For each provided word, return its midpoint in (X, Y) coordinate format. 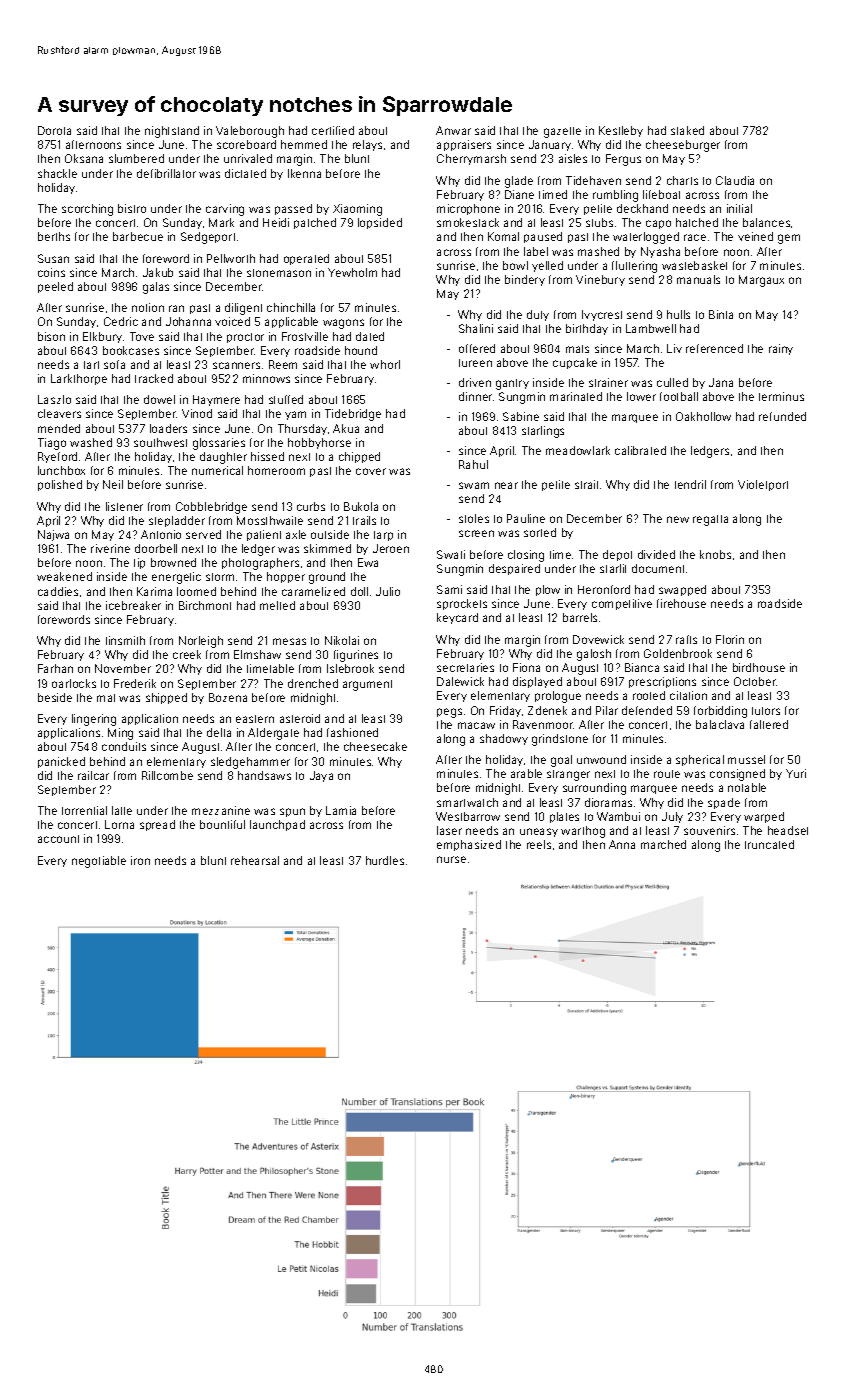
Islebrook (350, 668)
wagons (343, 324)
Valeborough (250, 132)
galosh (594, 655)
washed (91, 442)
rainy (781, 349)
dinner (475, 396)
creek (187, 654)
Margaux (761, 281)
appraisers (464, 145)
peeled (55, 287)
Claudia (735, 180)
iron (140, 860)
